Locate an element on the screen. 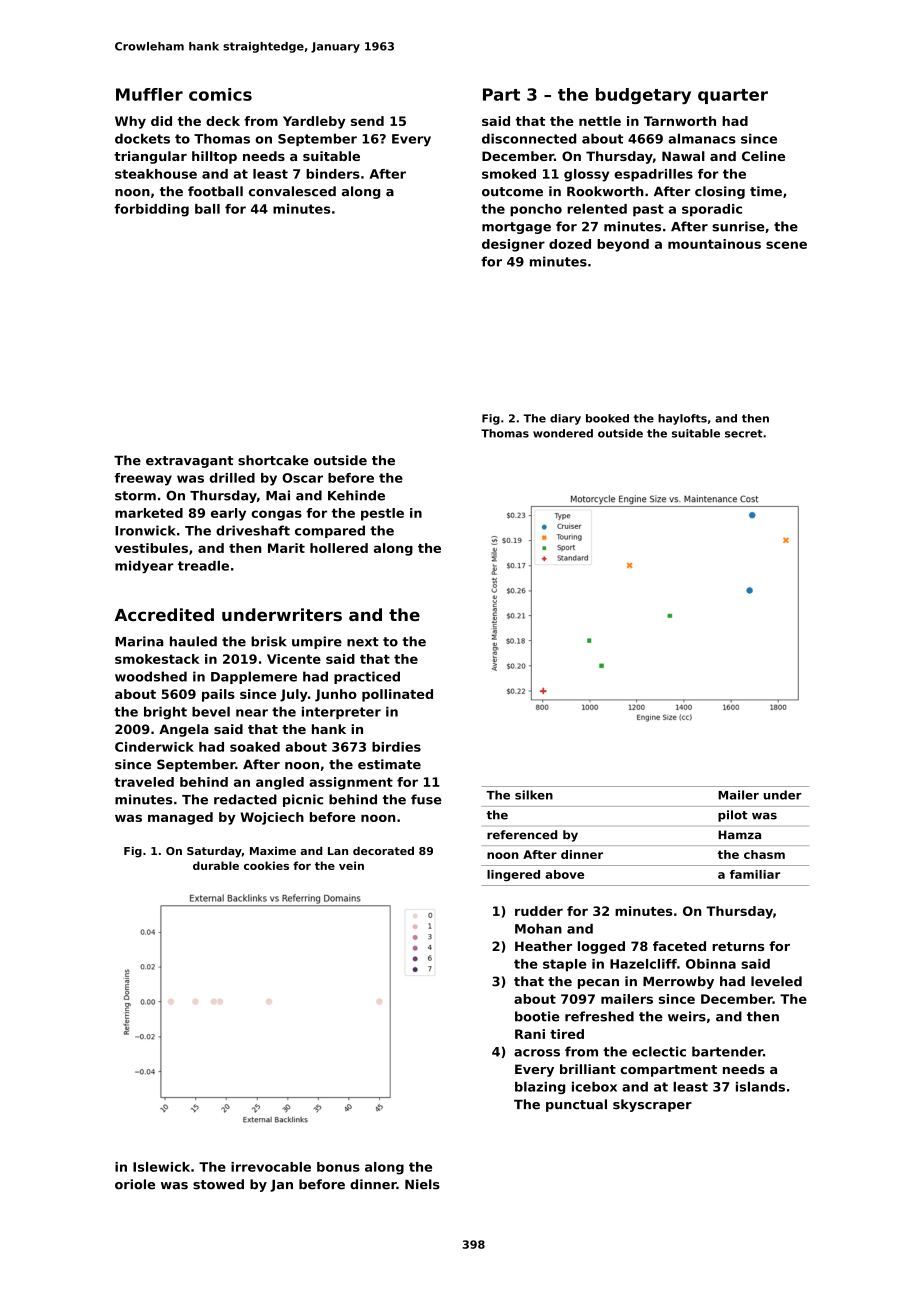  deck is located at coordinates (223, 121).
